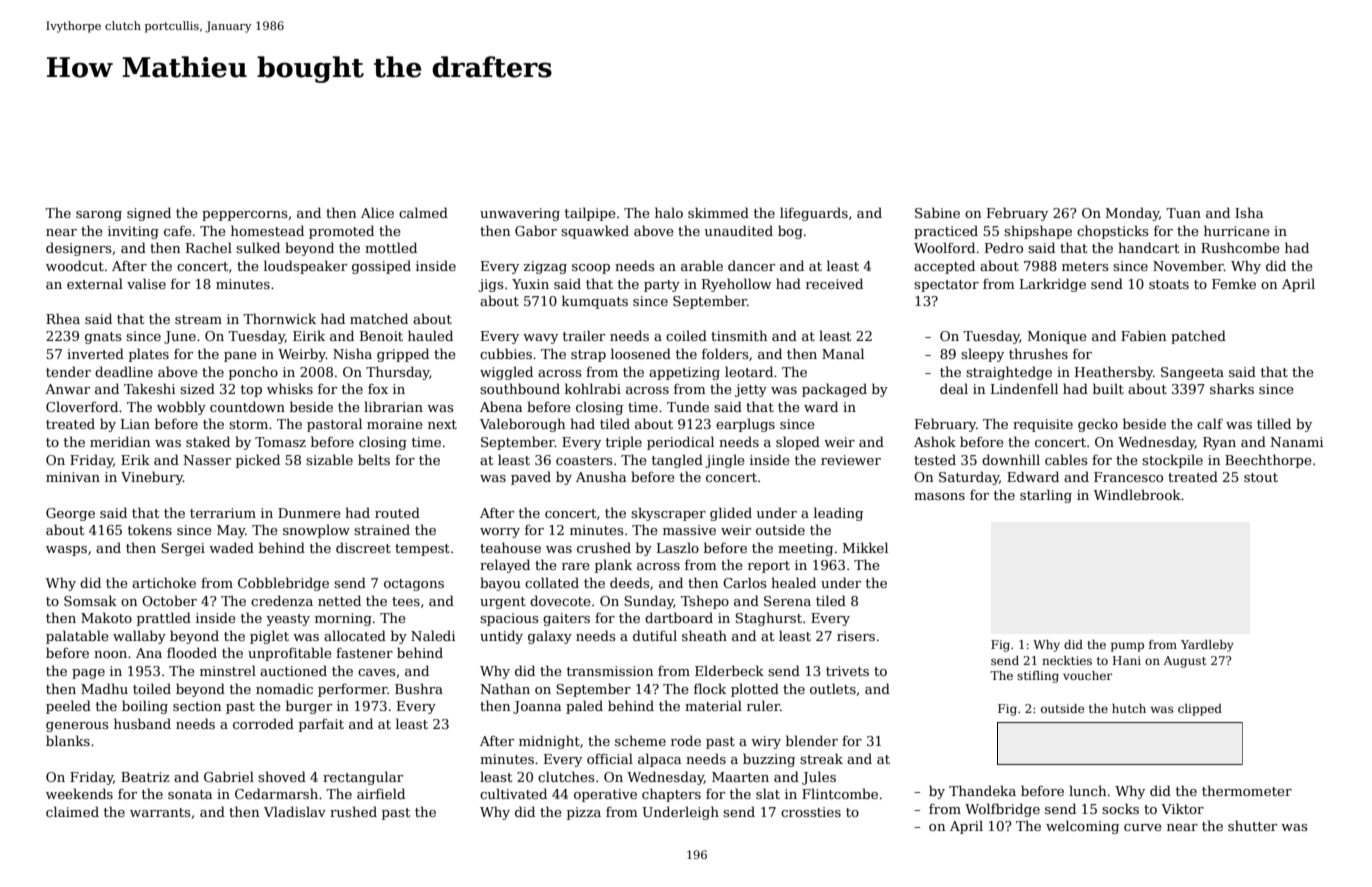 The height and width of the screenshot is (887, 1372). I want to click on received, so click(834, 283).
